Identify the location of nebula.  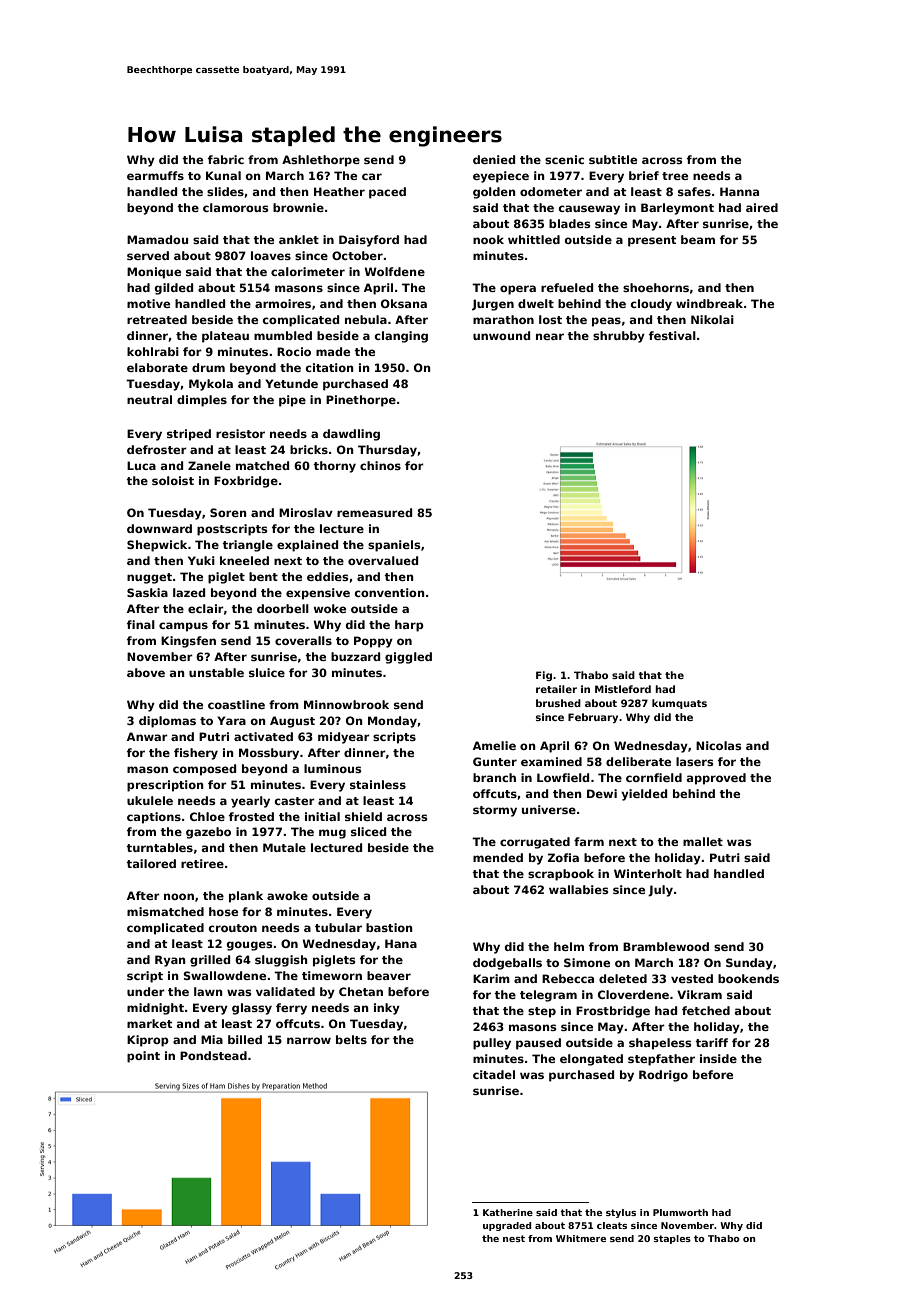
(366, 319).
